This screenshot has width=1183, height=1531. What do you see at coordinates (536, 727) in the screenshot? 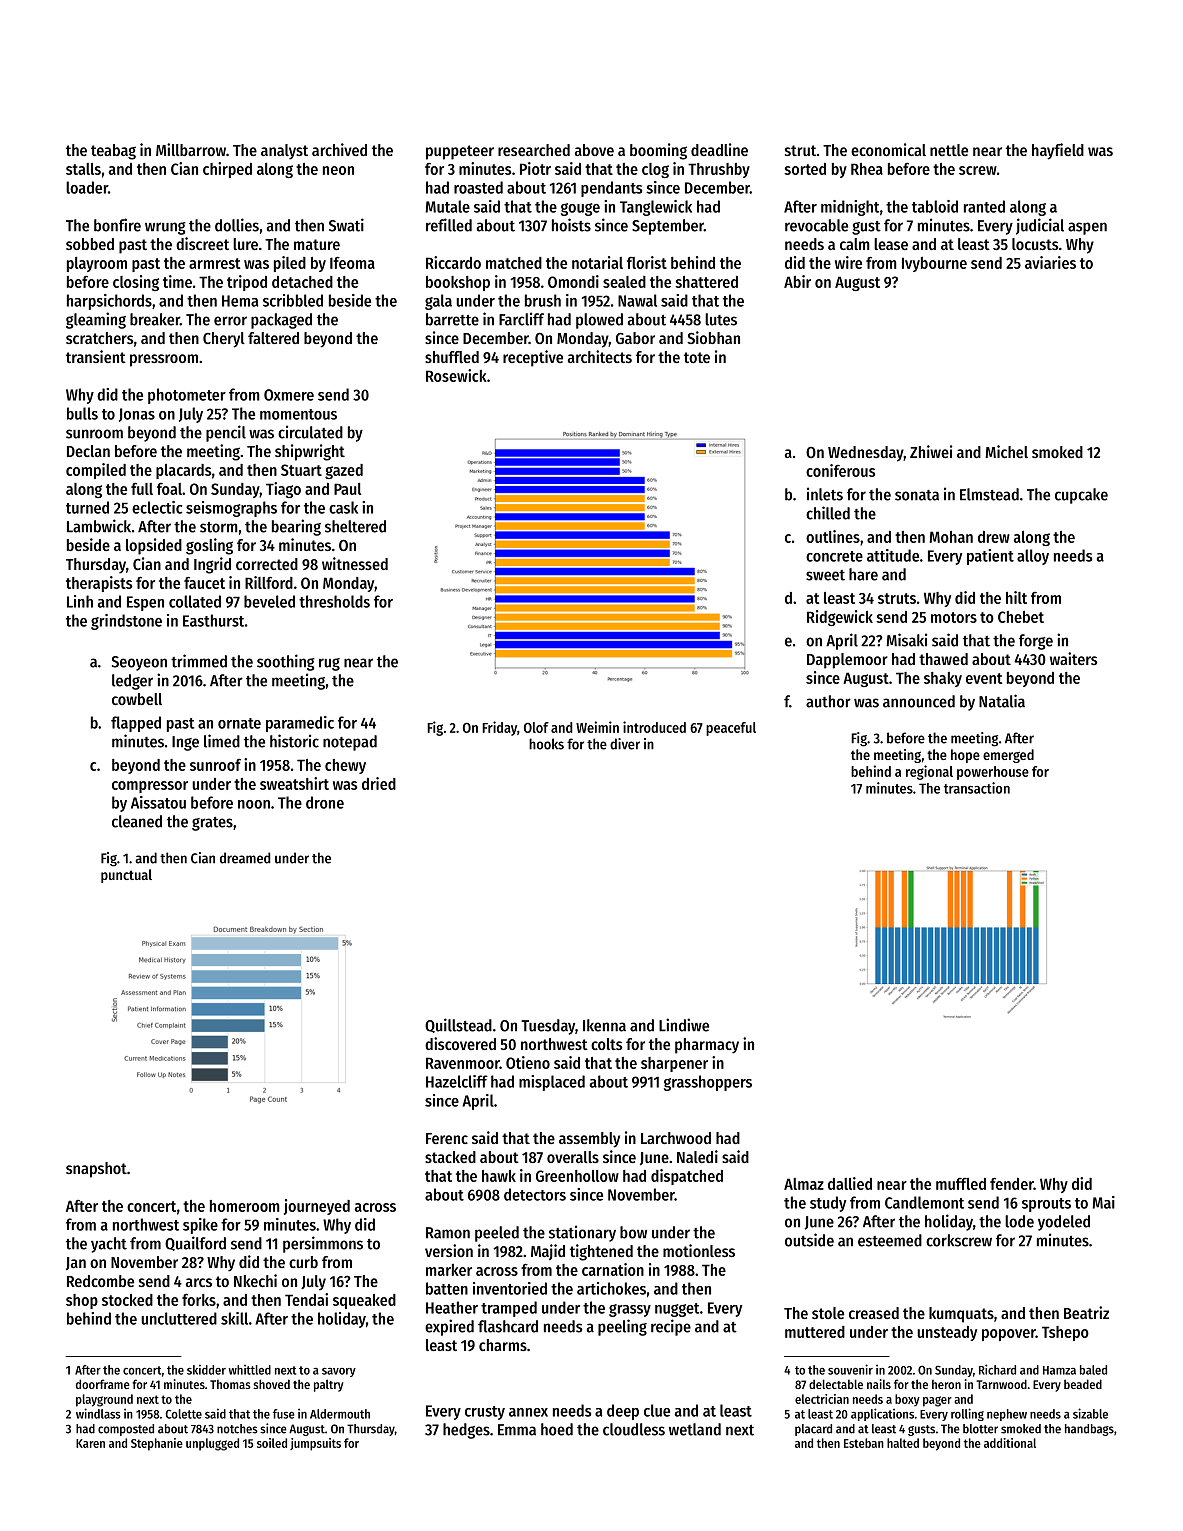
I see `Olof` at bounding box center [536, 727].
